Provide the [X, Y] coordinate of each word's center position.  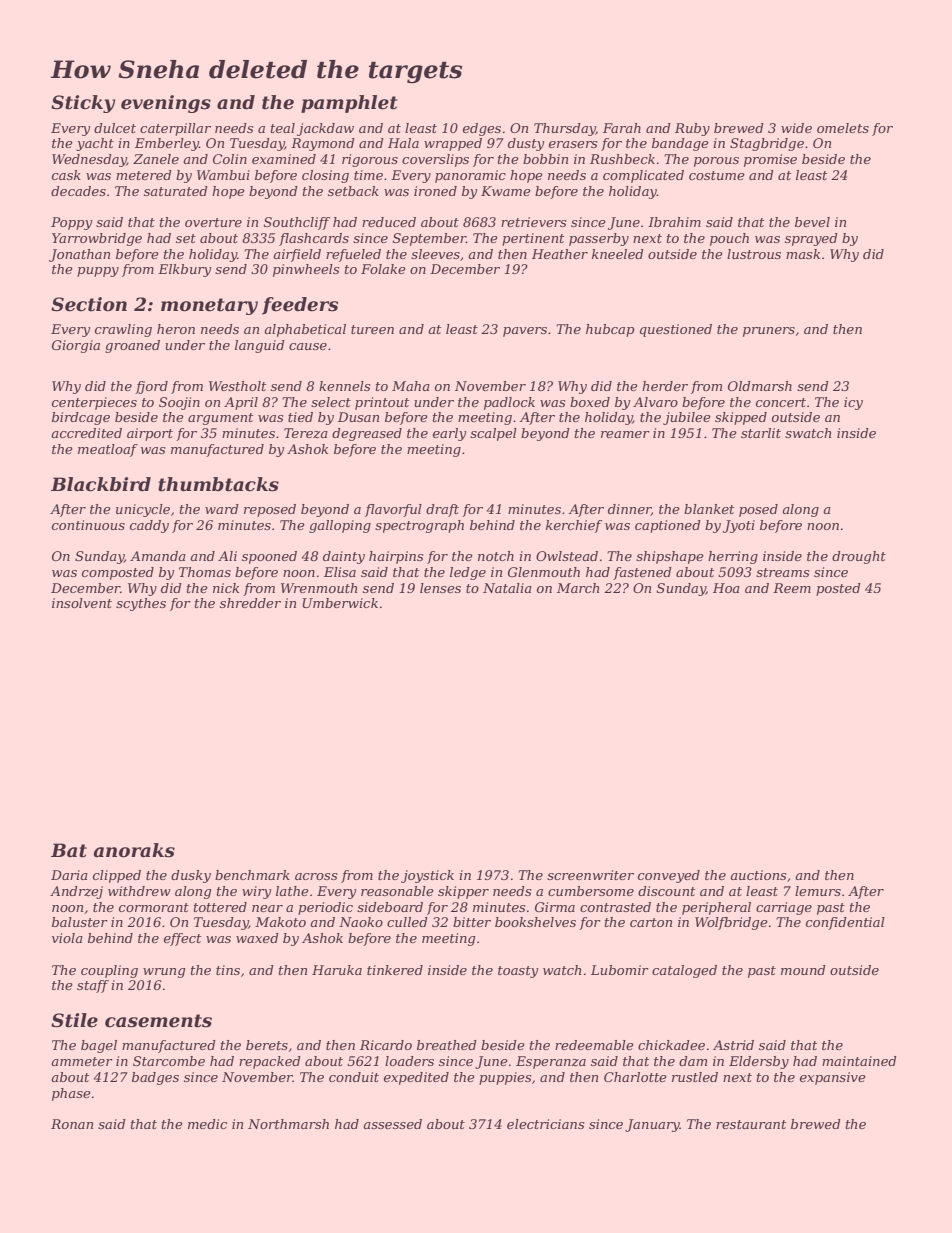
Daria [69, 875]
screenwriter [590, 875]
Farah [622, 128]
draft [442, 510]
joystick [427, 876]
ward [222, 509]
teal [283, 128]
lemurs [818, 891]
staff [93, 986]
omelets [843, 128]
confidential [845, 923]
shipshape [670, 557]
